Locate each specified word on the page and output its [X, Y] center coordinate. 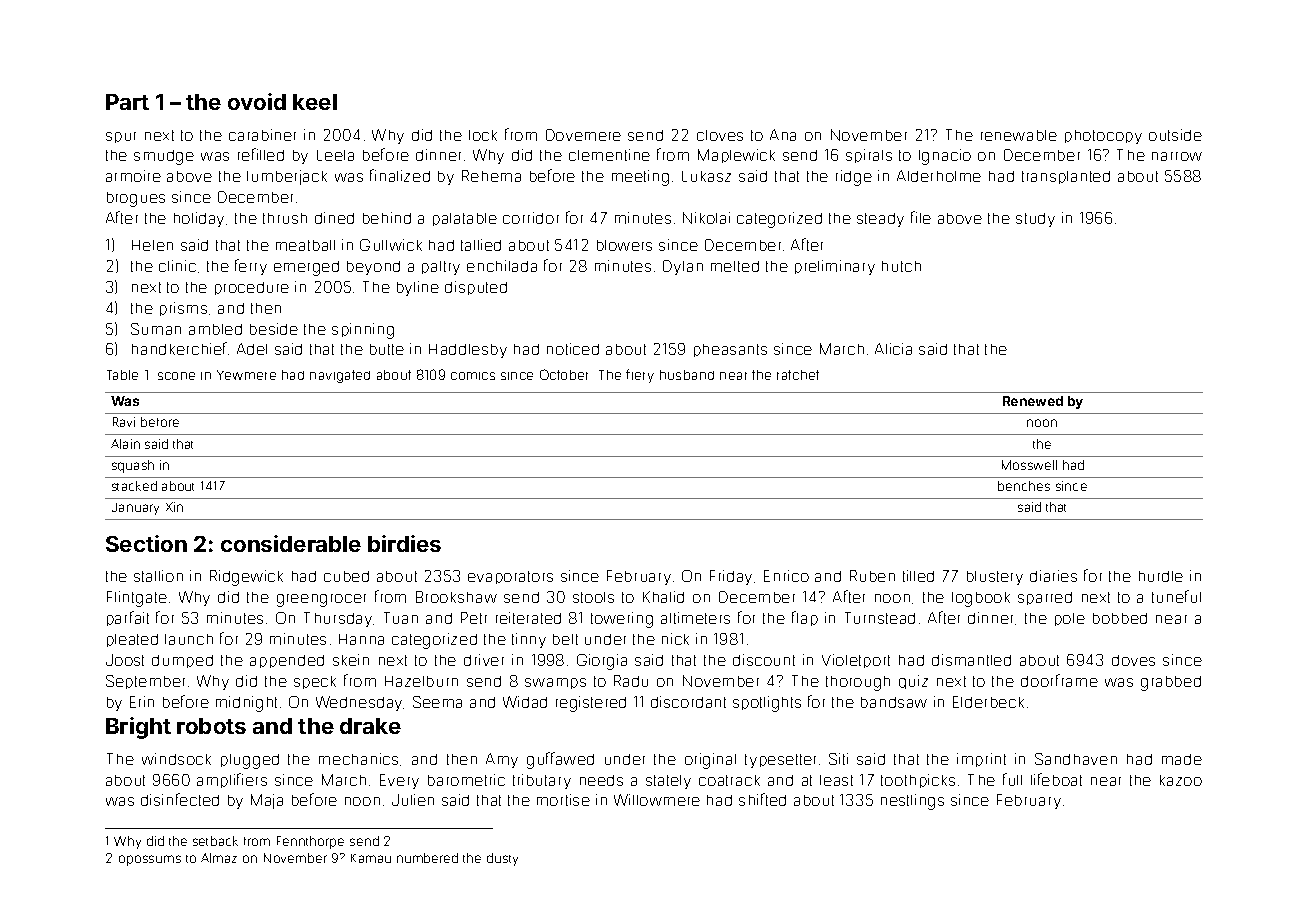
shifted [762, 799]
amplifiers [232, 780]
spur [121, 137]
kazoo [1181, 780]
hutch [901, 266]
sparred [1045, 598]
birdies [404, 543]
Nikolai [706, 218]
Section [146, 543]
